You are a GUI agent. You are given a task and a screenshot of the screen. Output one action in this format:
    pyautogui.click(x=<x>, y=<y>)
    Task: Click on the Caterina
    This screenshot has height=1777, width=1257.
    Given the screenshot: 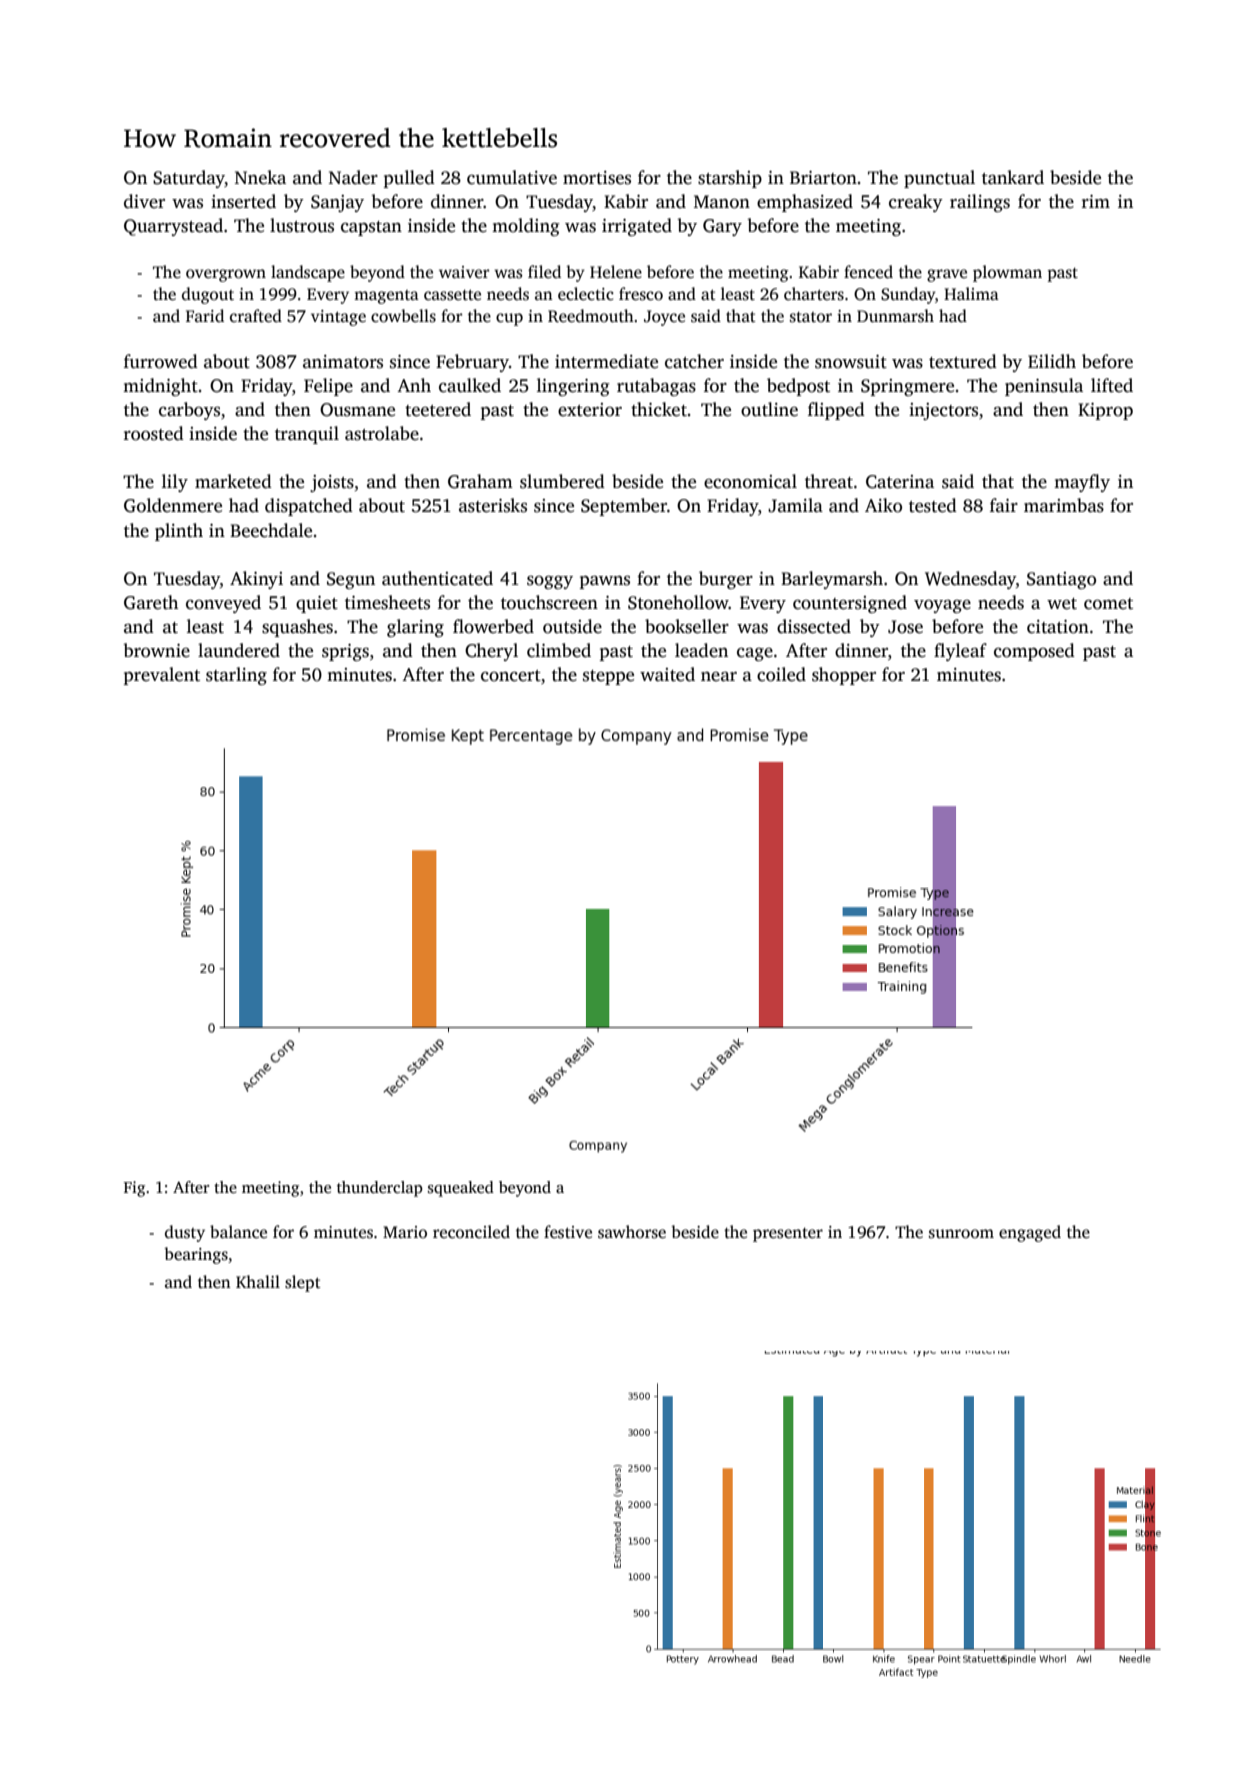 What is the action you would take?
    pyautogui.click(x=900, y=482)
